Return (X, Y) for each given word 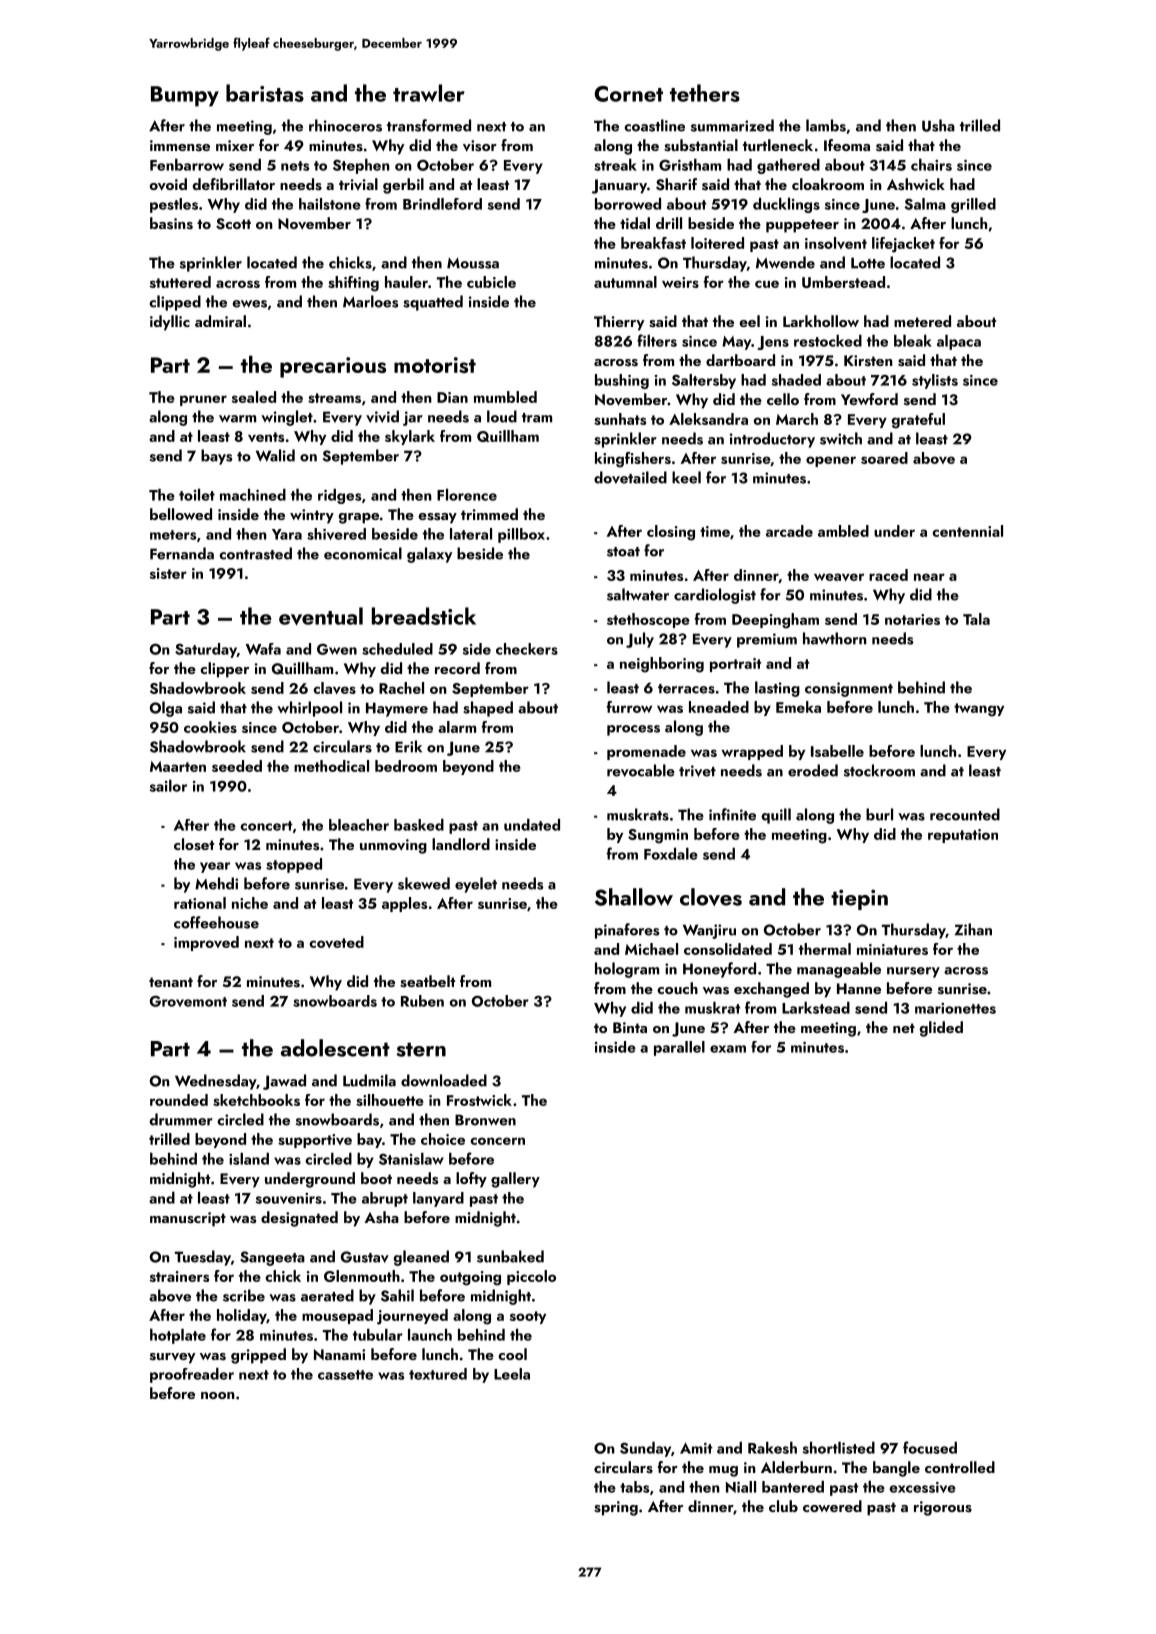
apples (404, 904)
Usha (938, 125)
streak (615, 165)
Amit (696, 1448)
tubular (378, 1335)
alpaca (959, 342)
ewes (250, 304)
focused (930, 1447)
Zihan (973, 929)
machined (253, 495)
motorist (435, 365)
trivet (697, 771)
